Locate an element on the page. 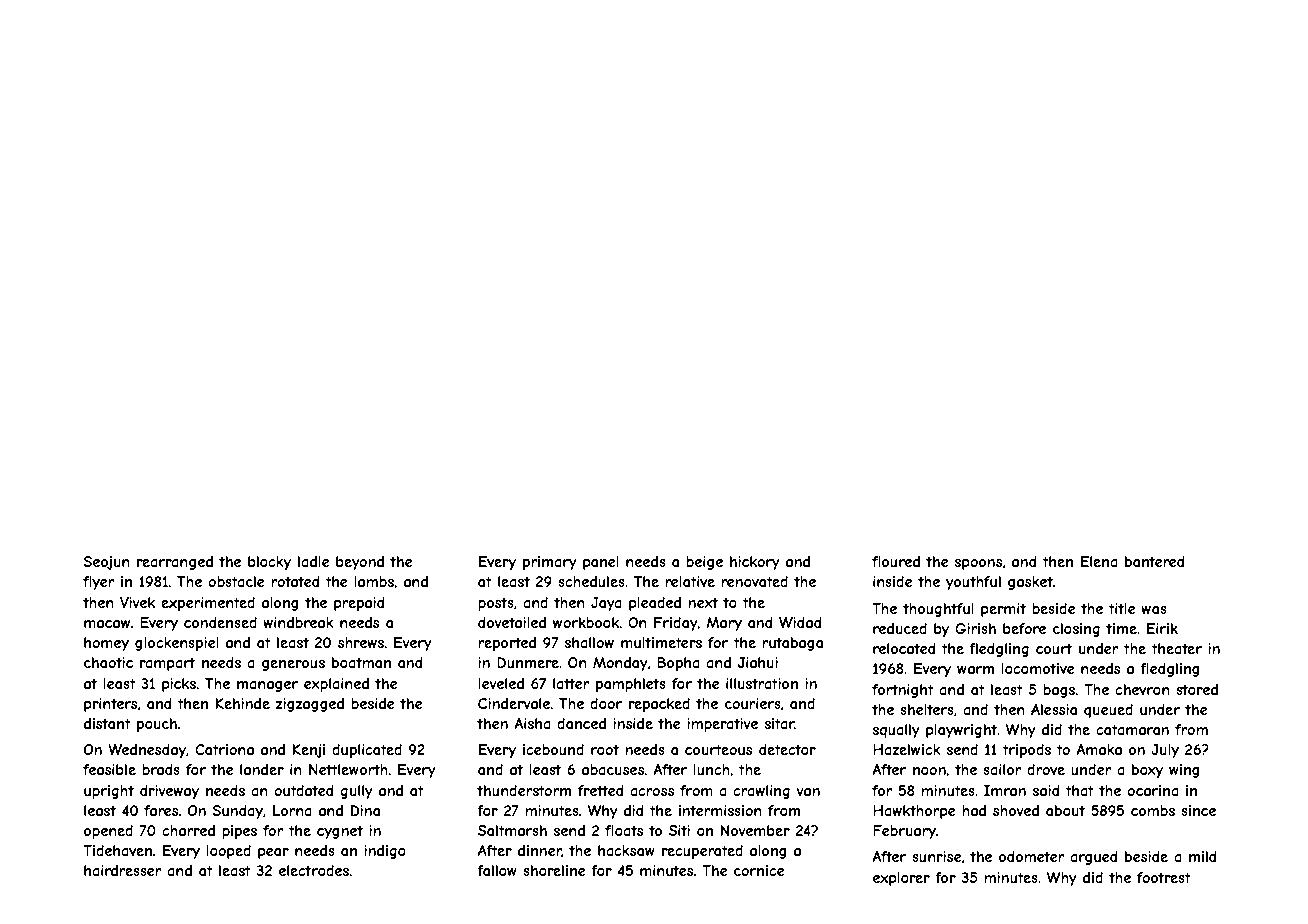 This page has height=924, width=1308. Elena is located at coordinates (1099, 561).
